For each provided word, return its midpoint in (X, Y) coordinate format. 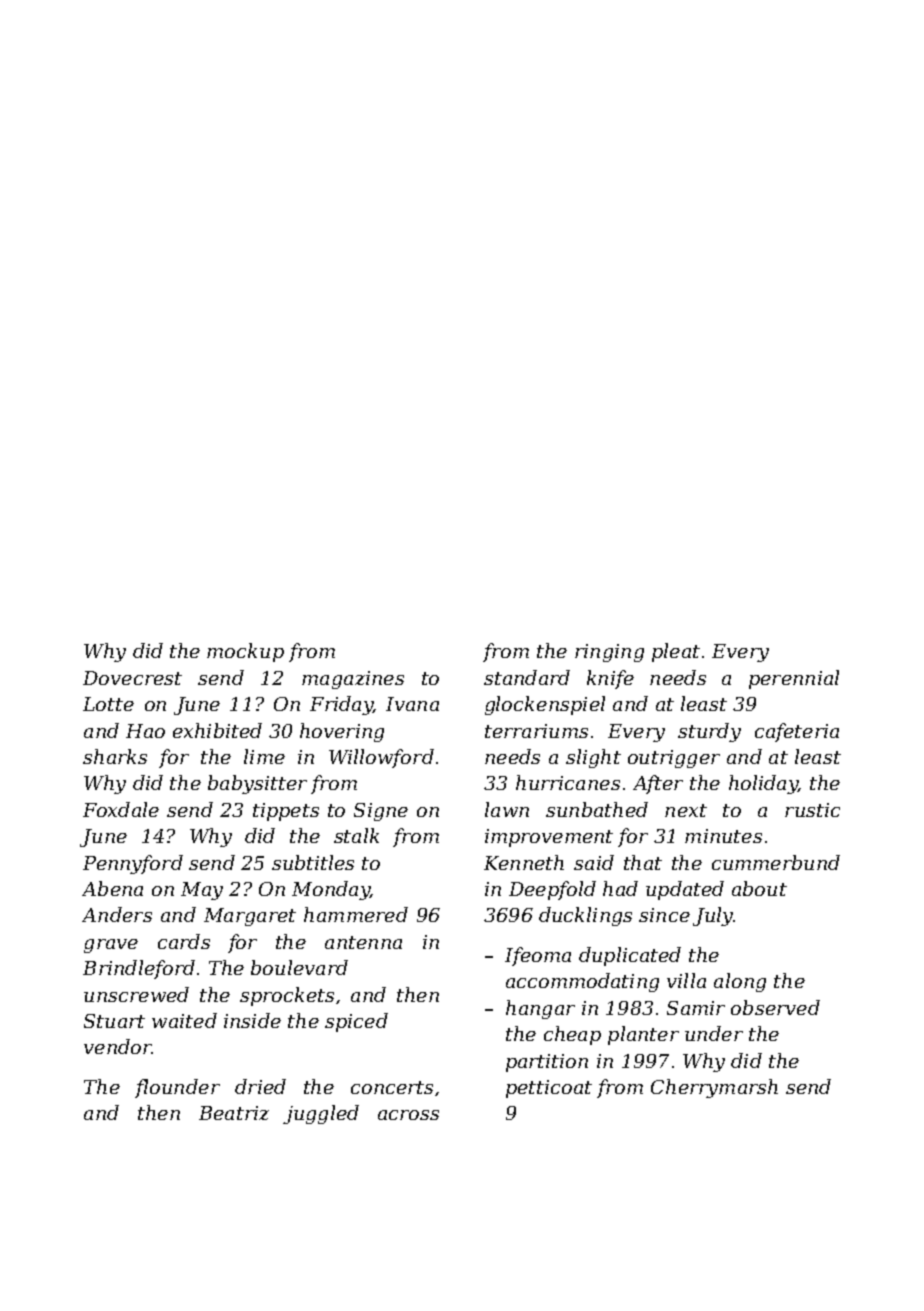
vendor (118, 1046)
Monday (331, 890)
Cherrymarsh (714, 1088)
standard (527, 677)
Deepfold (552, 890)
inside (252, 1020)
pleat (676, 652)
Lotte (108, 704)
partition (547, 1063)
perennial (794, 679)
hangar (540, 1009)
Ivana (412, 704)
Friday (341, 705)
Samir (696, 1008)
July (713, 916)
